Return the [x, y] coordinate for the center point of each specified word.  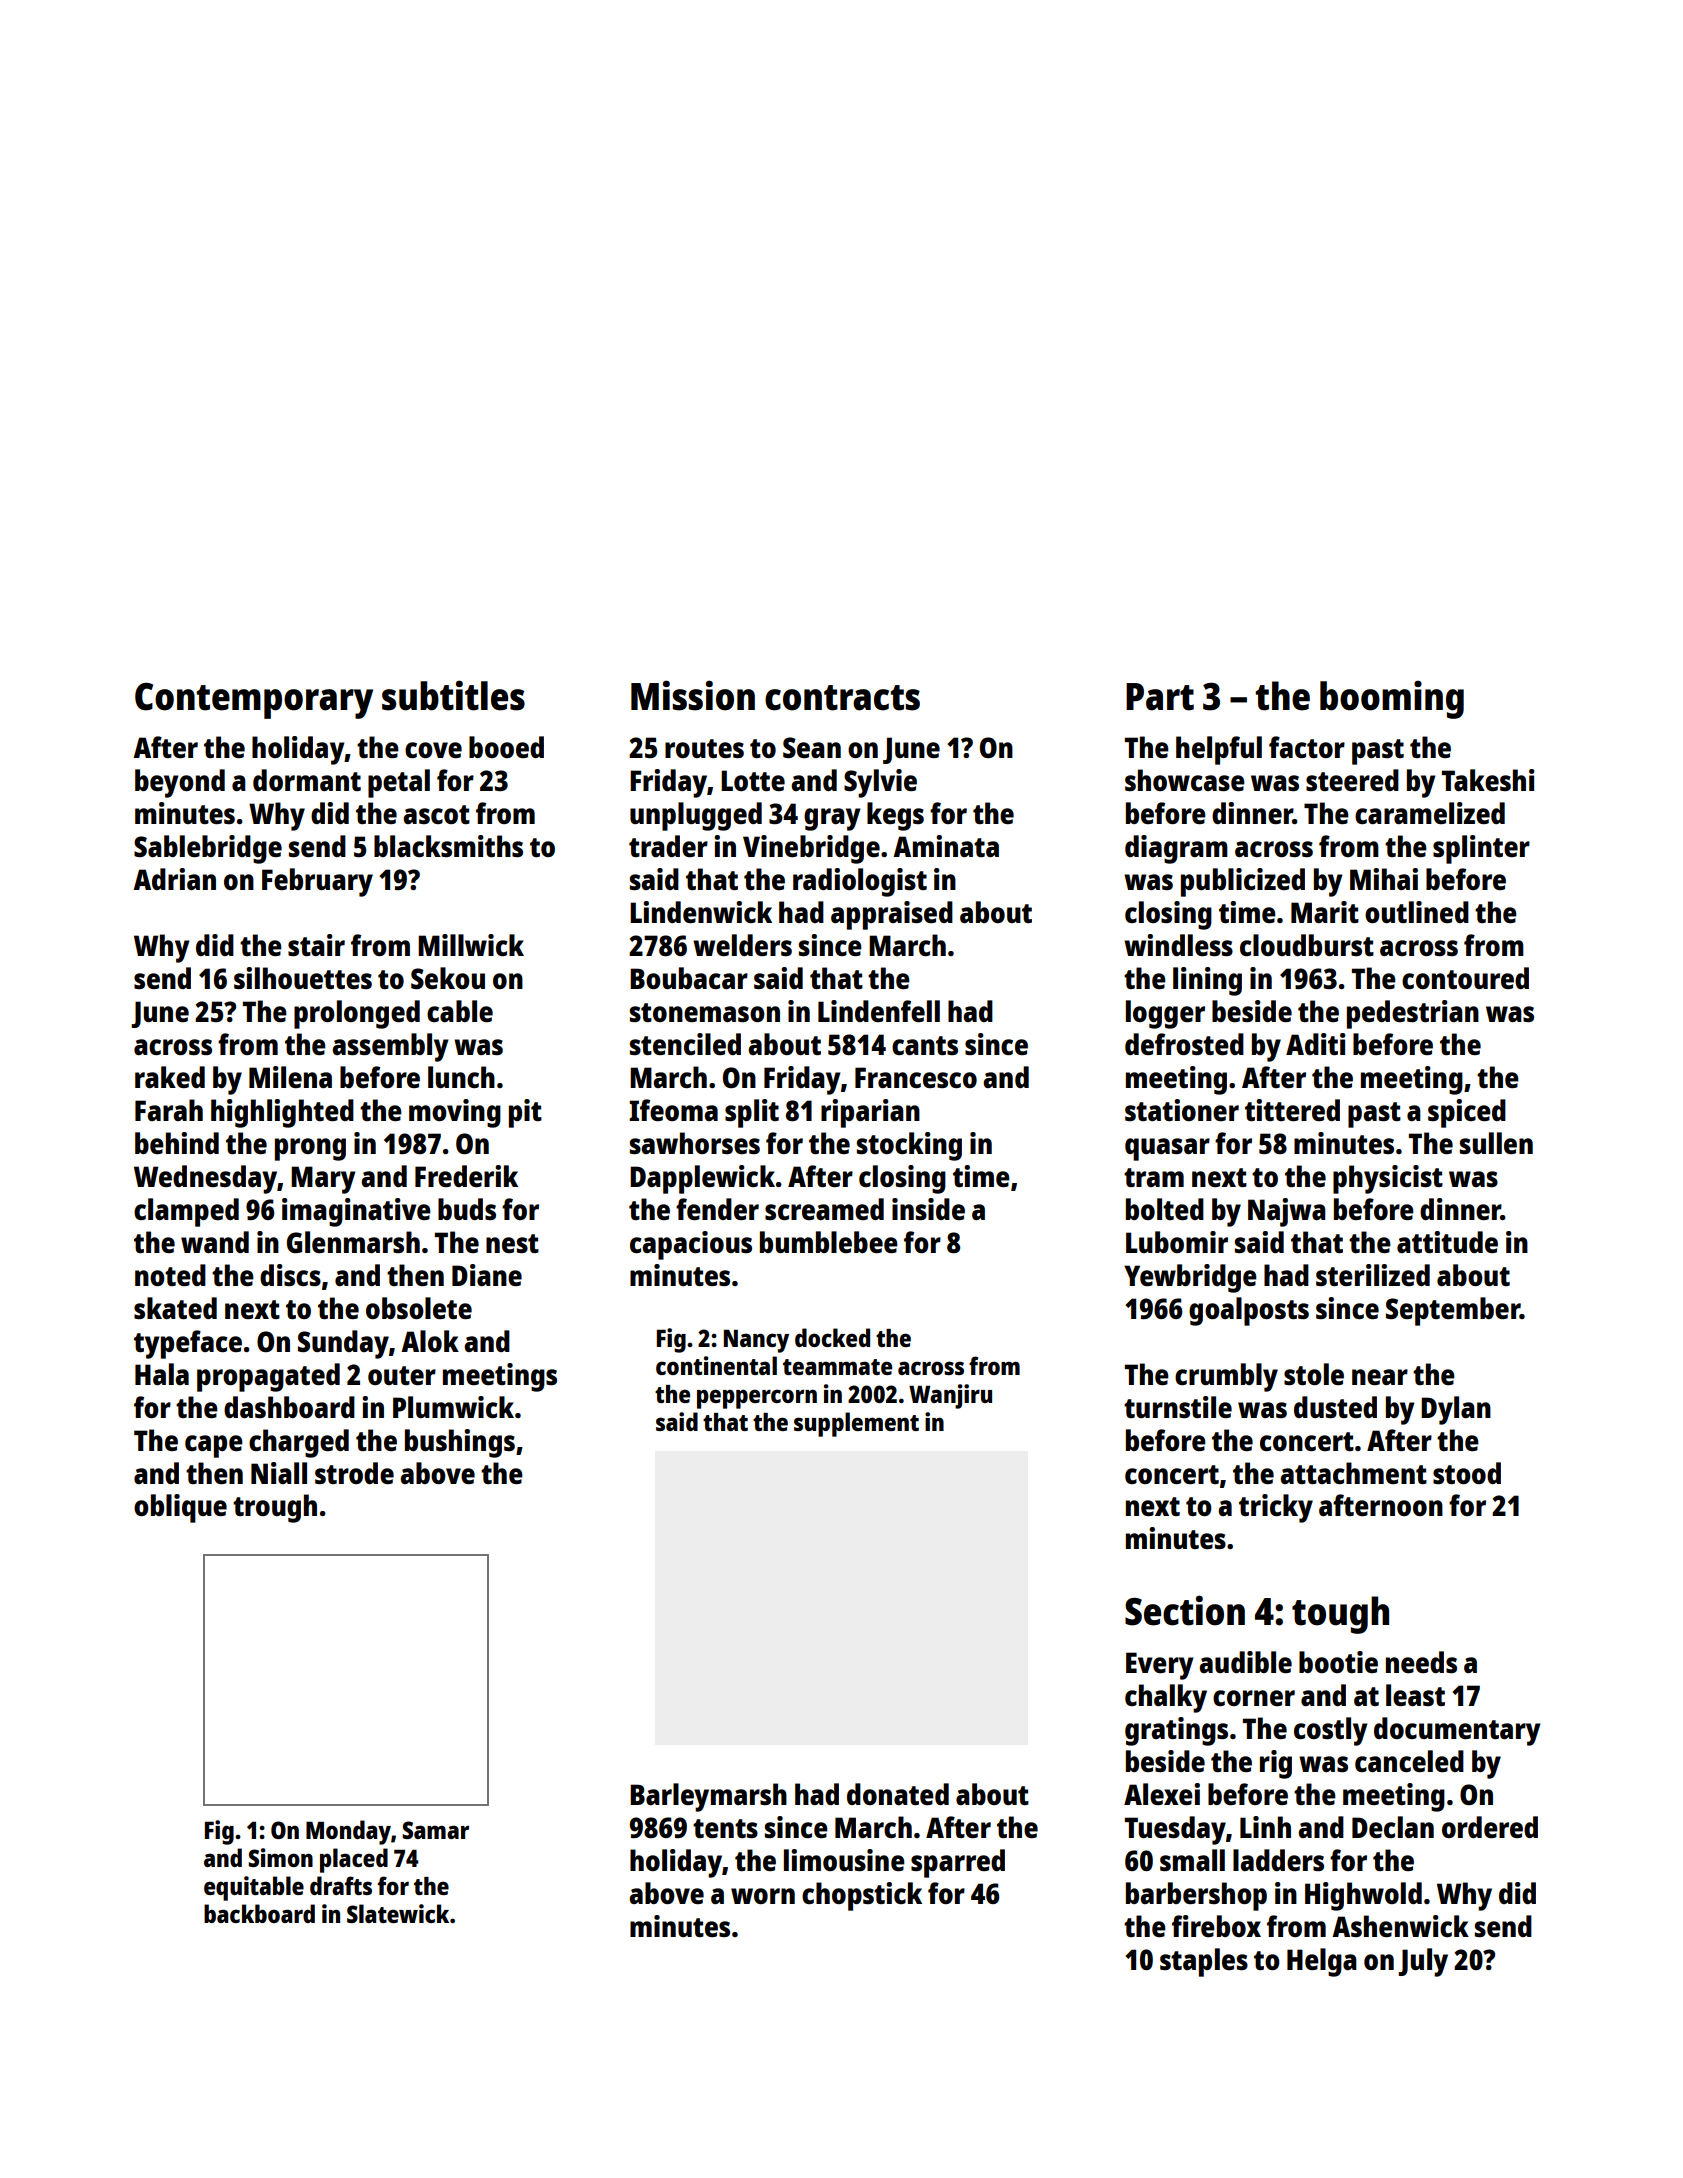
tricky [1276, 1508]
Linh [1265, 1827]
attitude [1447, 1242]
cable [460, 1011]
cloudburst [1307, 945]
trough [275, 1508]
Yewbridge [1190, 1278]
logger [1165, 1014]
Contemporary [254, 701]
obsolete [419, 1308]
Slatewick [398, 1913]
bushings [460, 1443]
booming [1392, 699]
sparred [958, 1863]
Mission [693, 695]
